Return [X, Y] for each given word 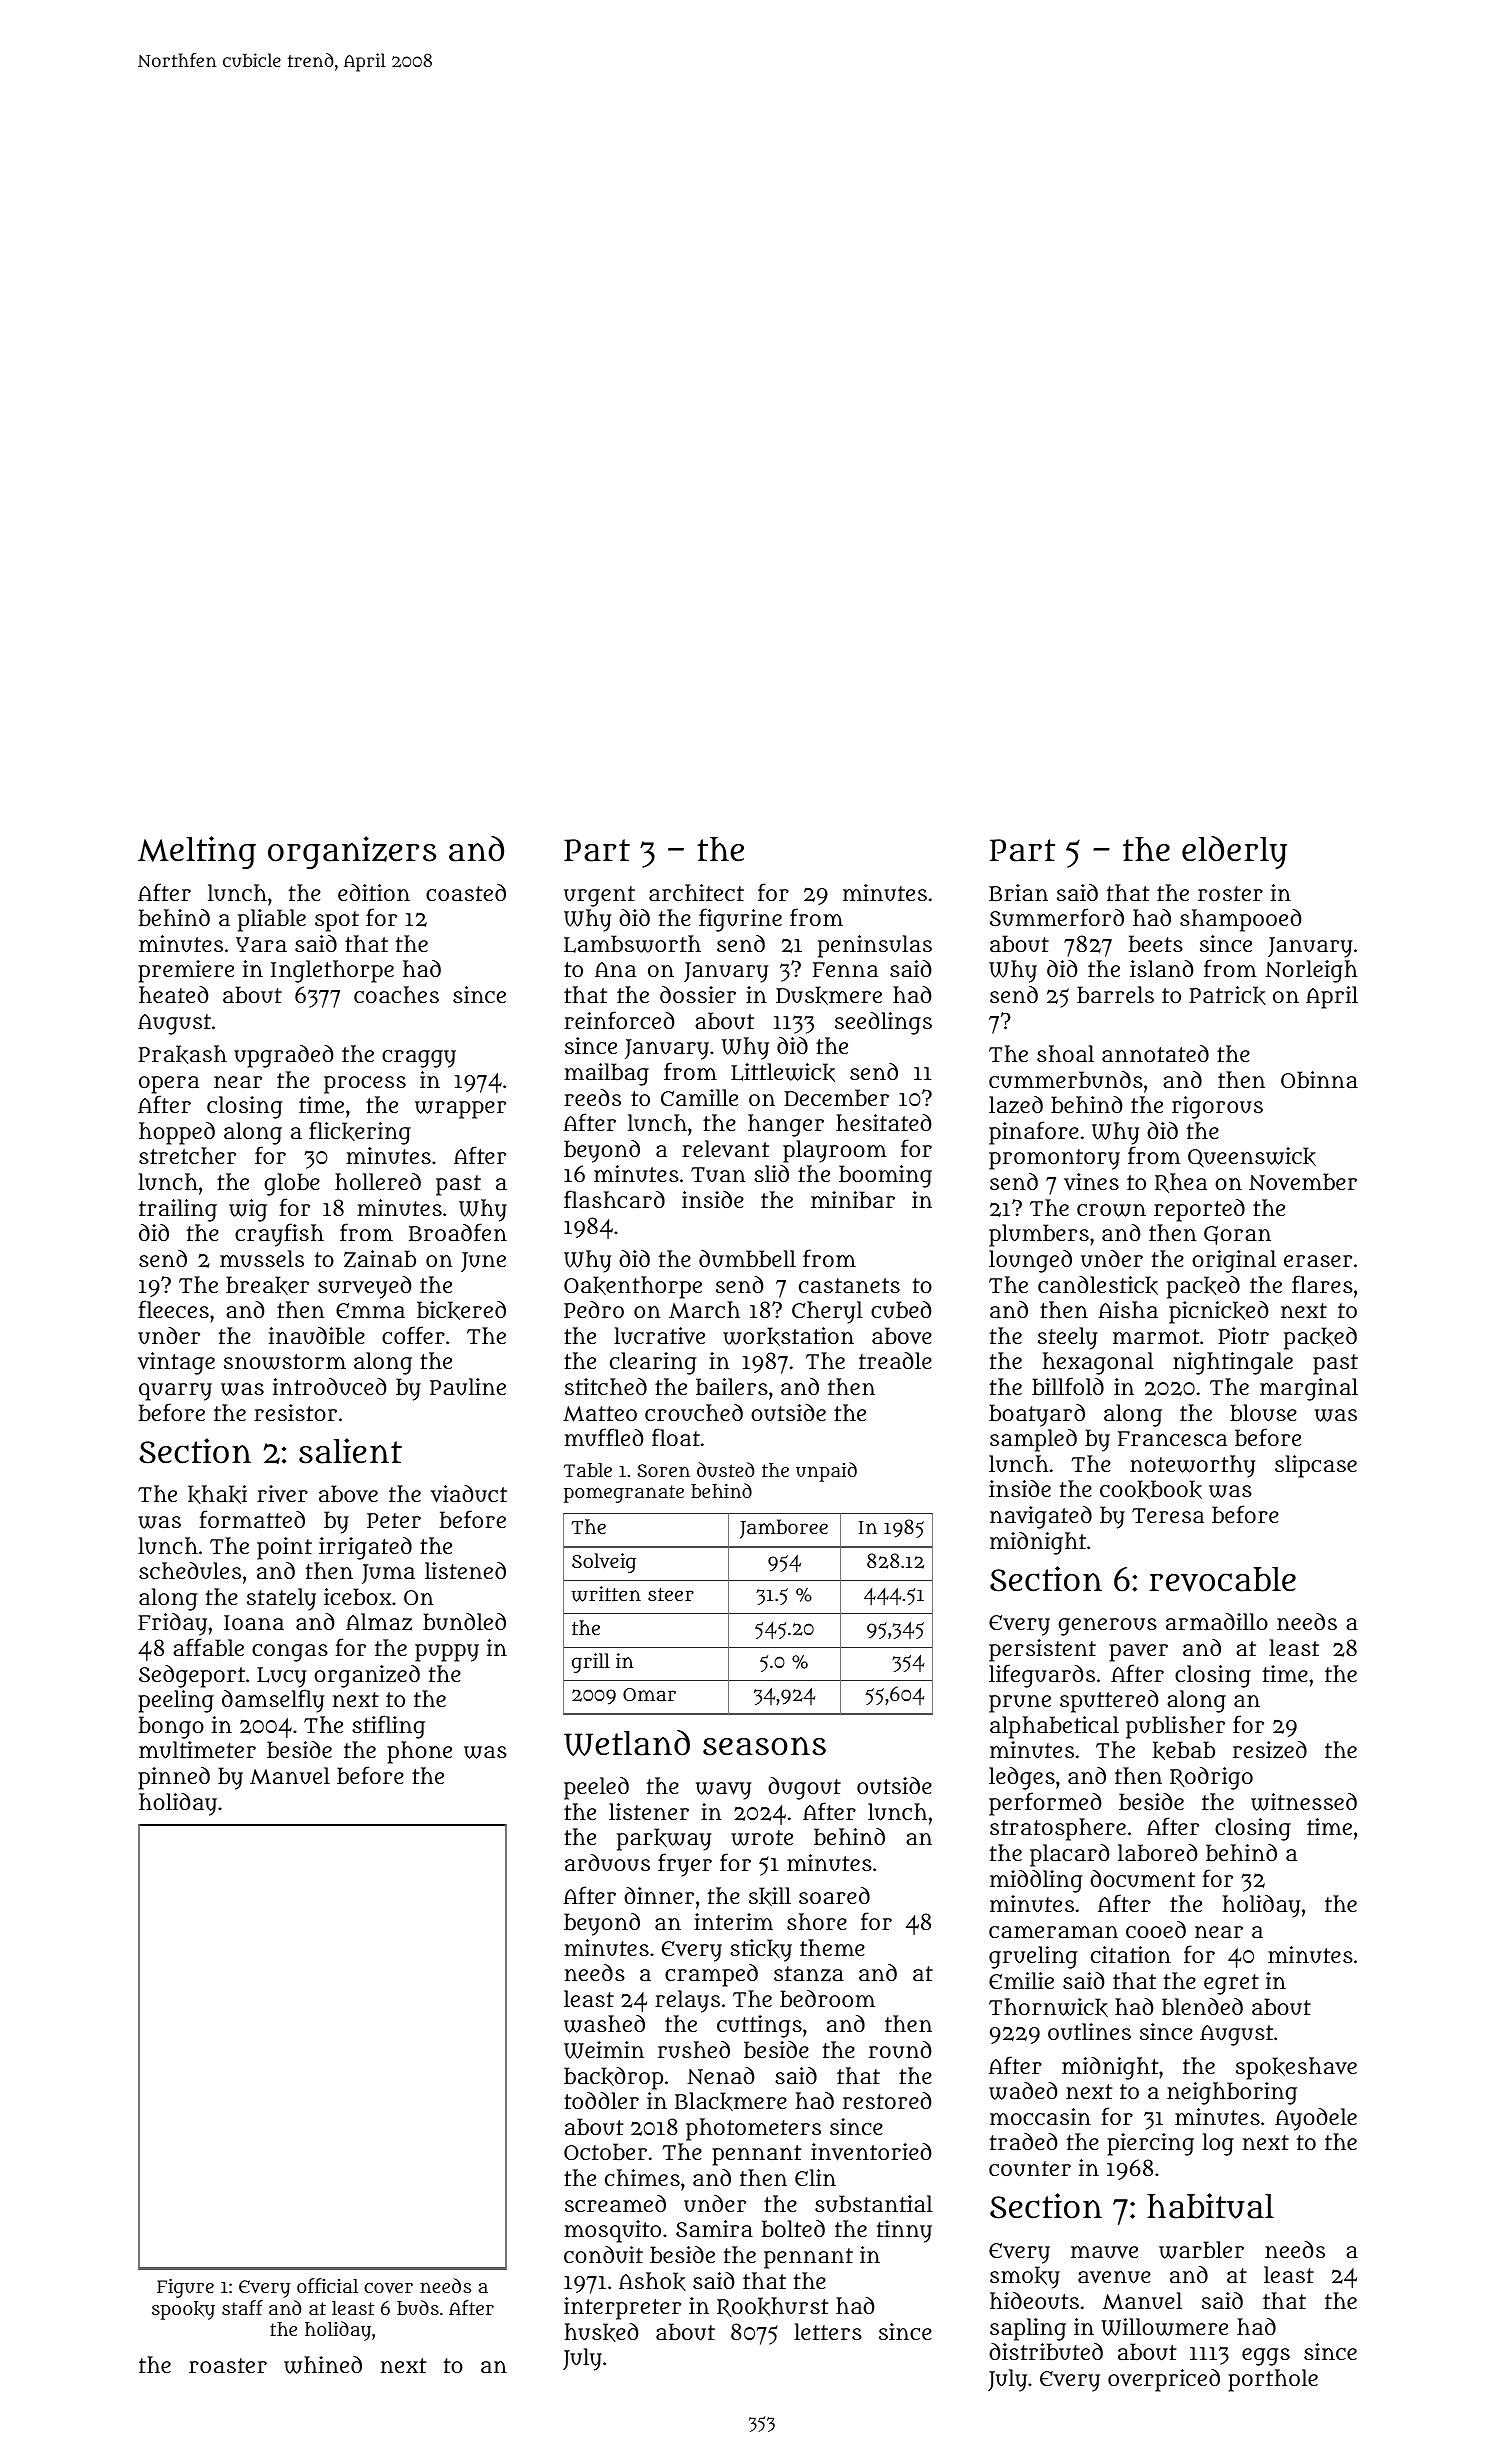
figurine [740, 920]
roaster [228, 2365]
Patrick [1227, 995]
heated [174, 994]
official [327, 2285]
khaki [217, 1494]
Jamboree [784, 1529]
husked [601, 2332]
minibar [853, 1200]
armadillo [1217, 1621]
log [1218, 2144]
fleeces [173, 1309]
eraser [1318, 1261]
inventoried [871, 2152]
